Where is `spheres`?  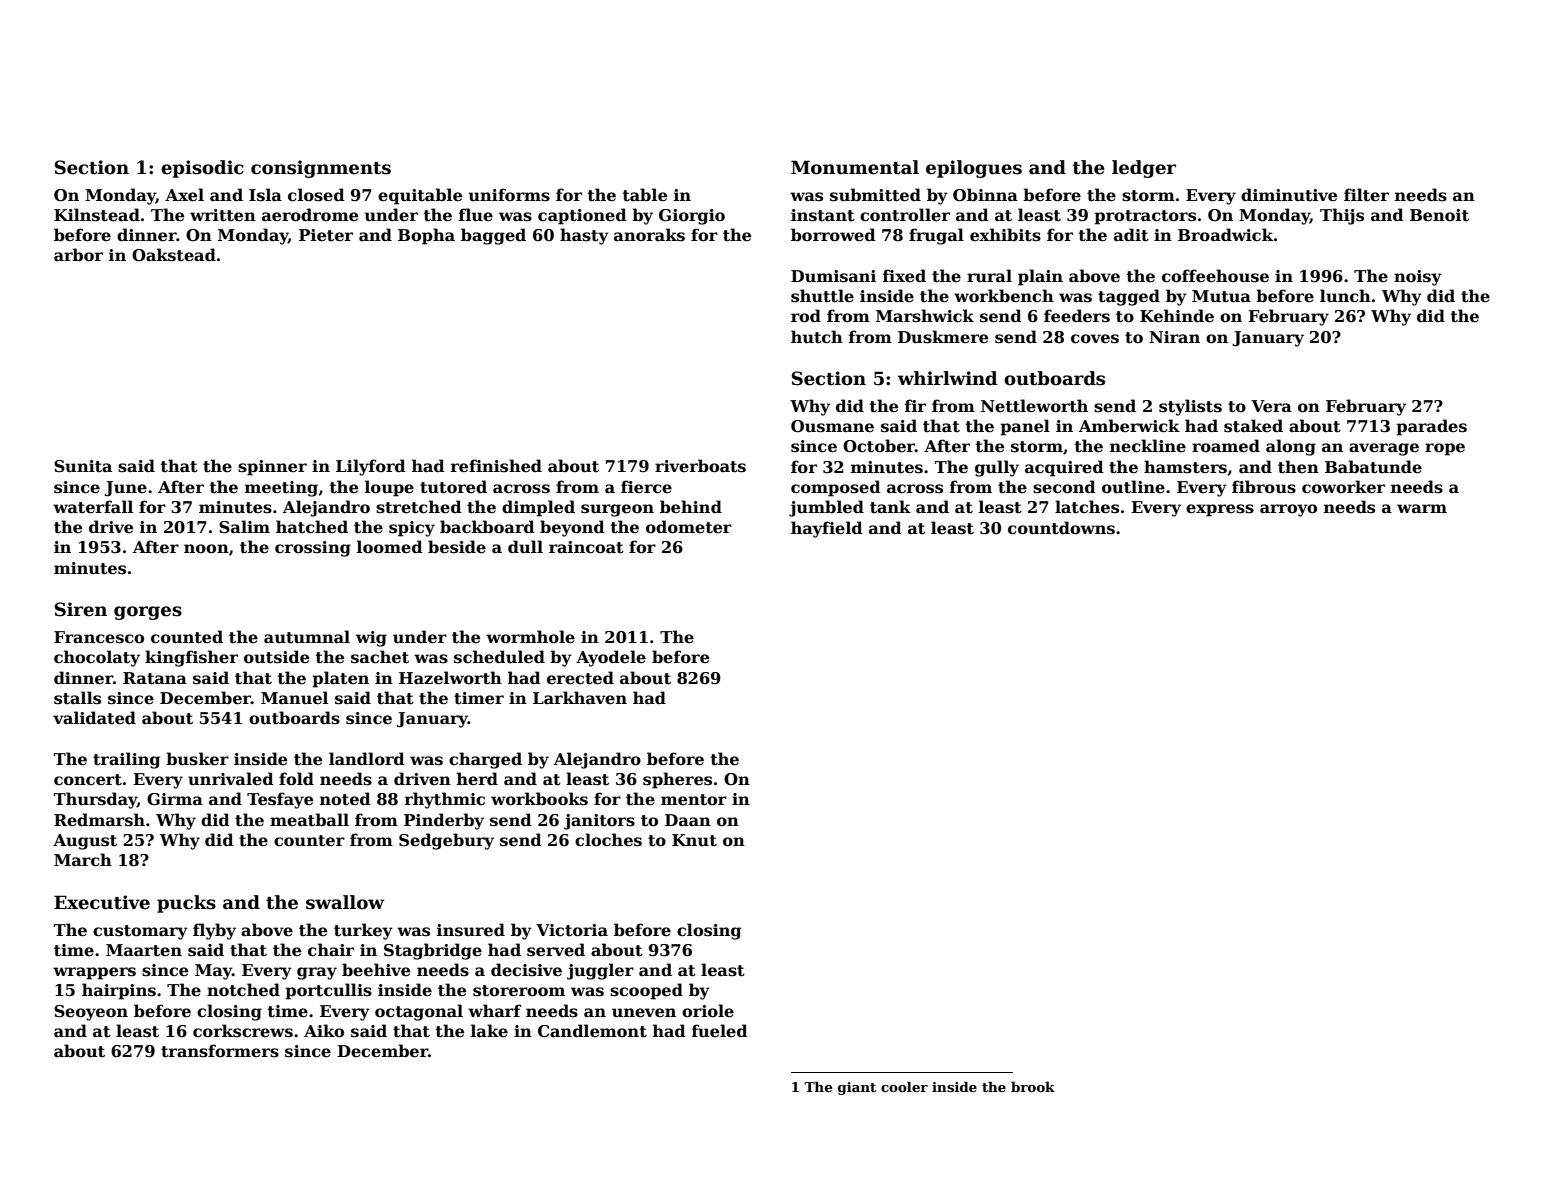
spheres is located at coordinates (677, 780).
